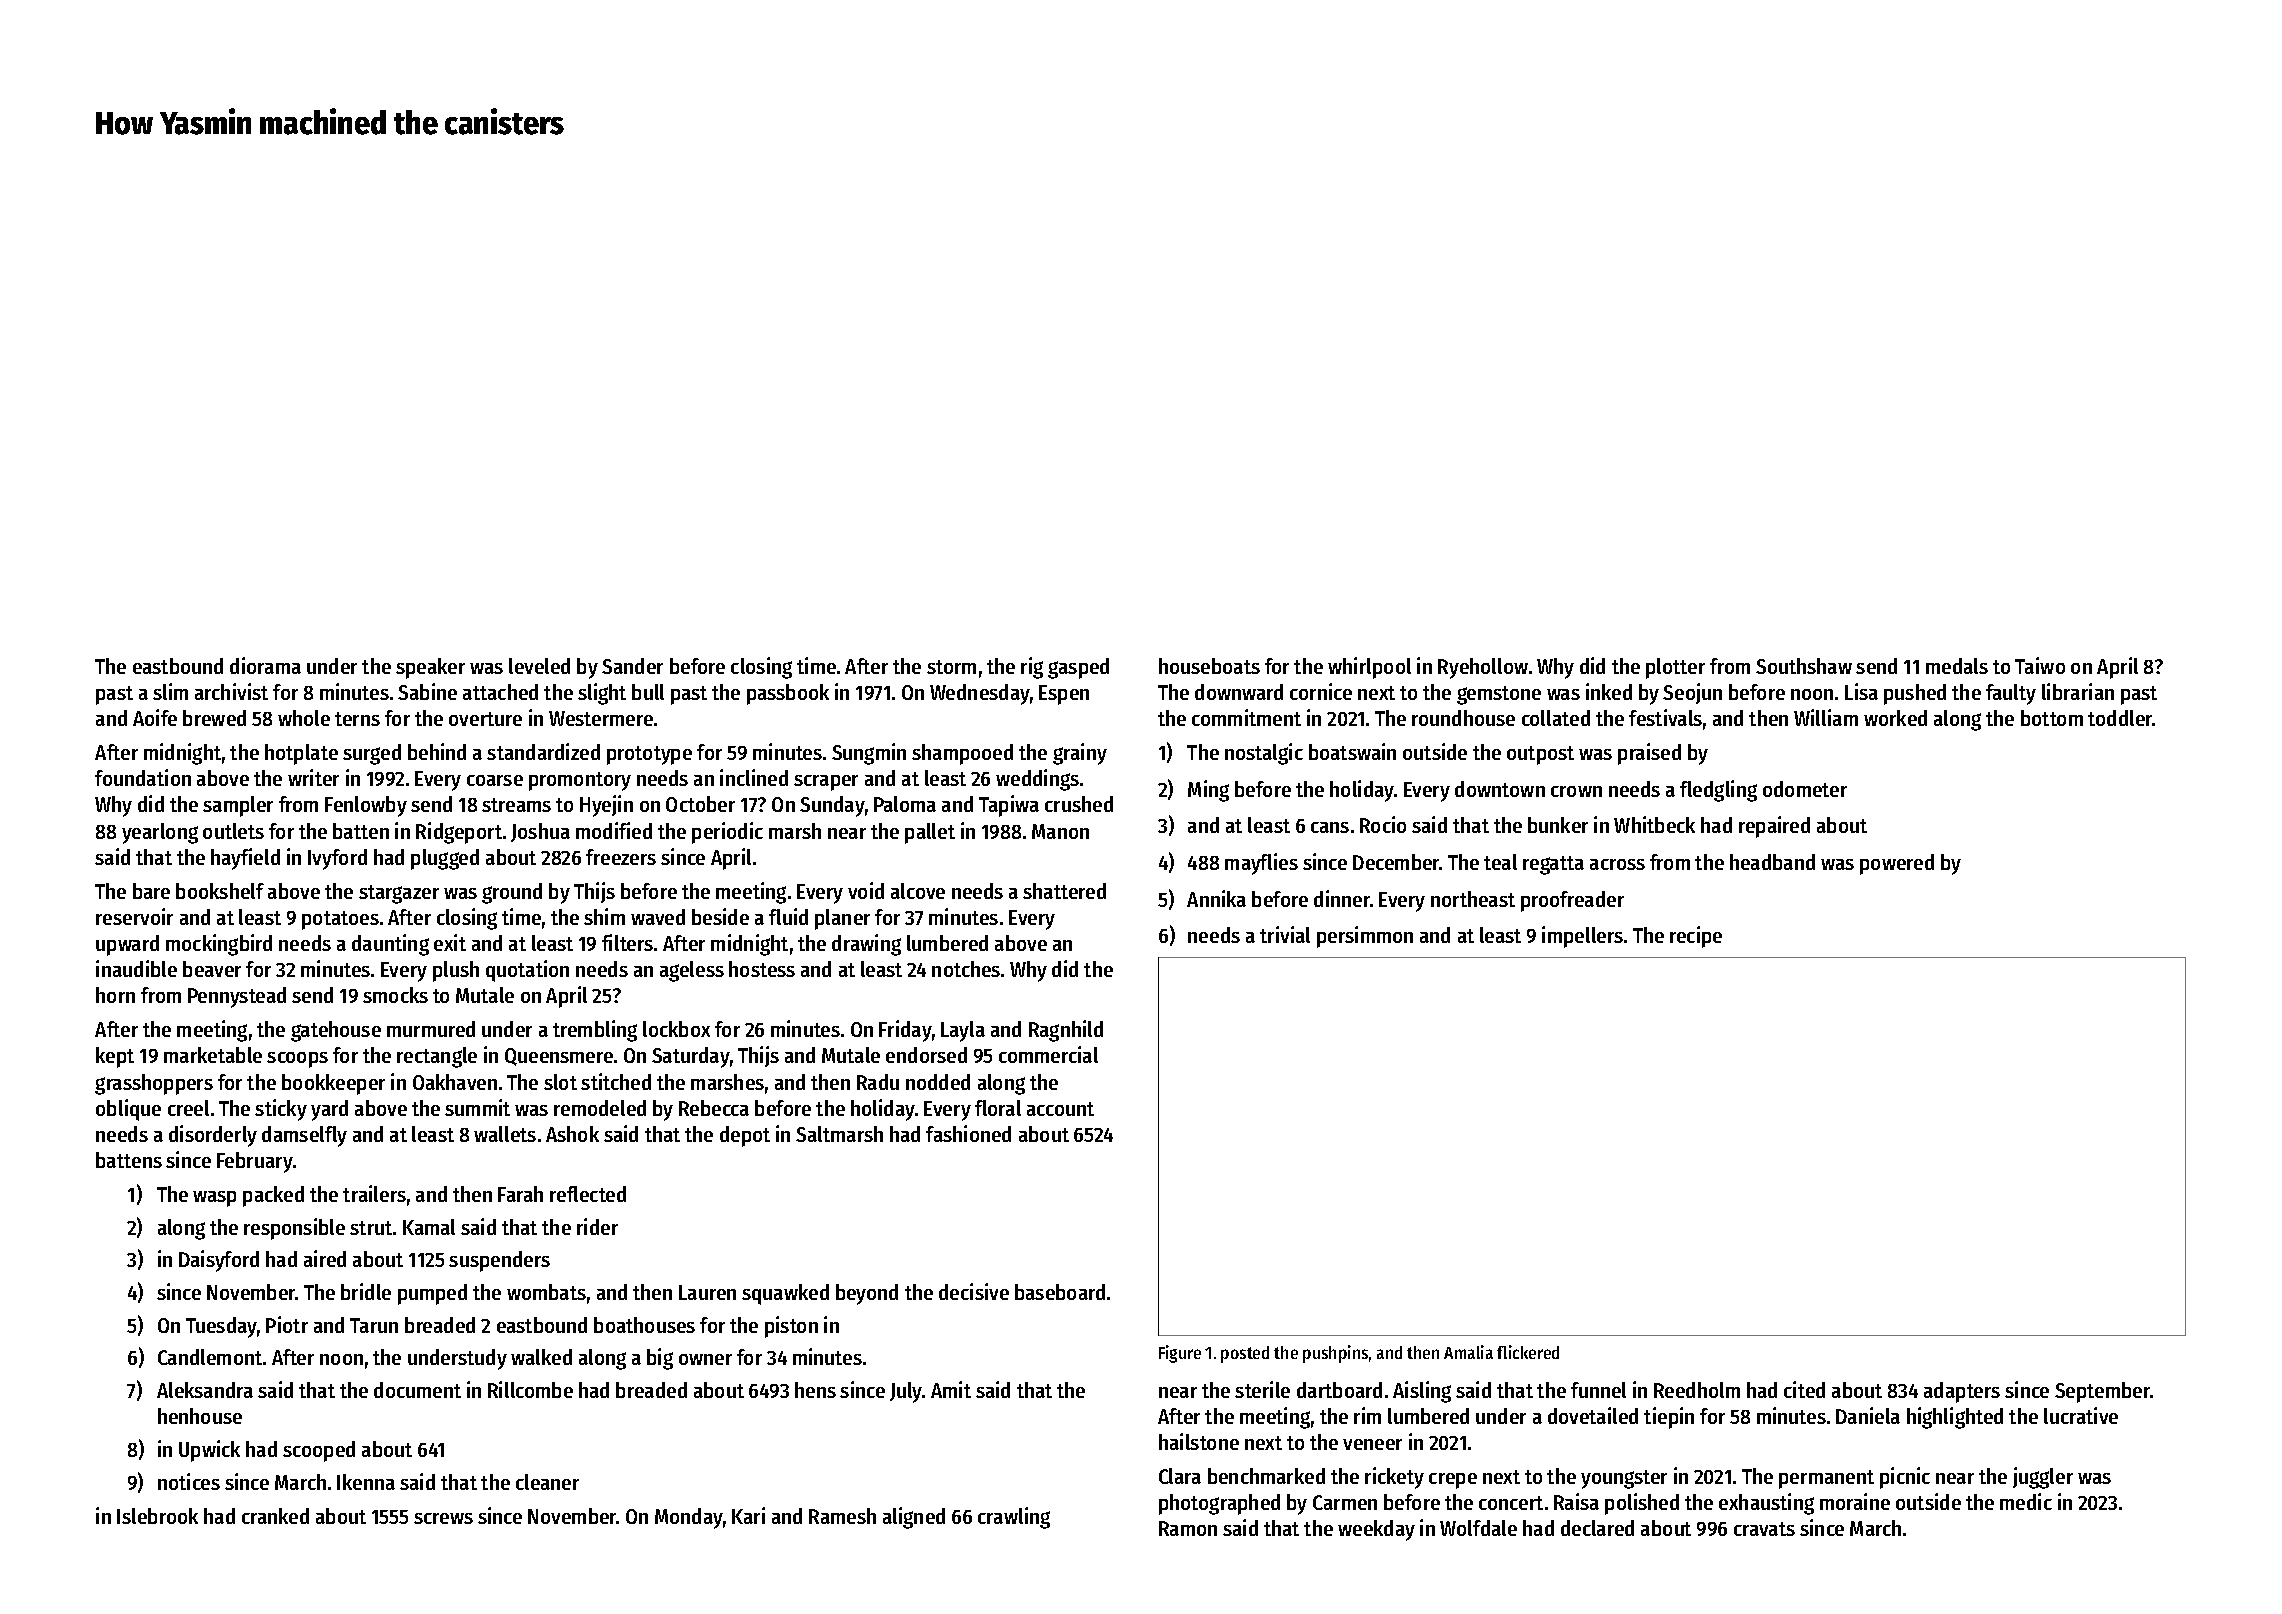 This screenshot has width=2282, height=1614. What do you see at coordinates (1209, 666) in the screenshot?
I see `houseboats` at bounding box center [1209, 666].
